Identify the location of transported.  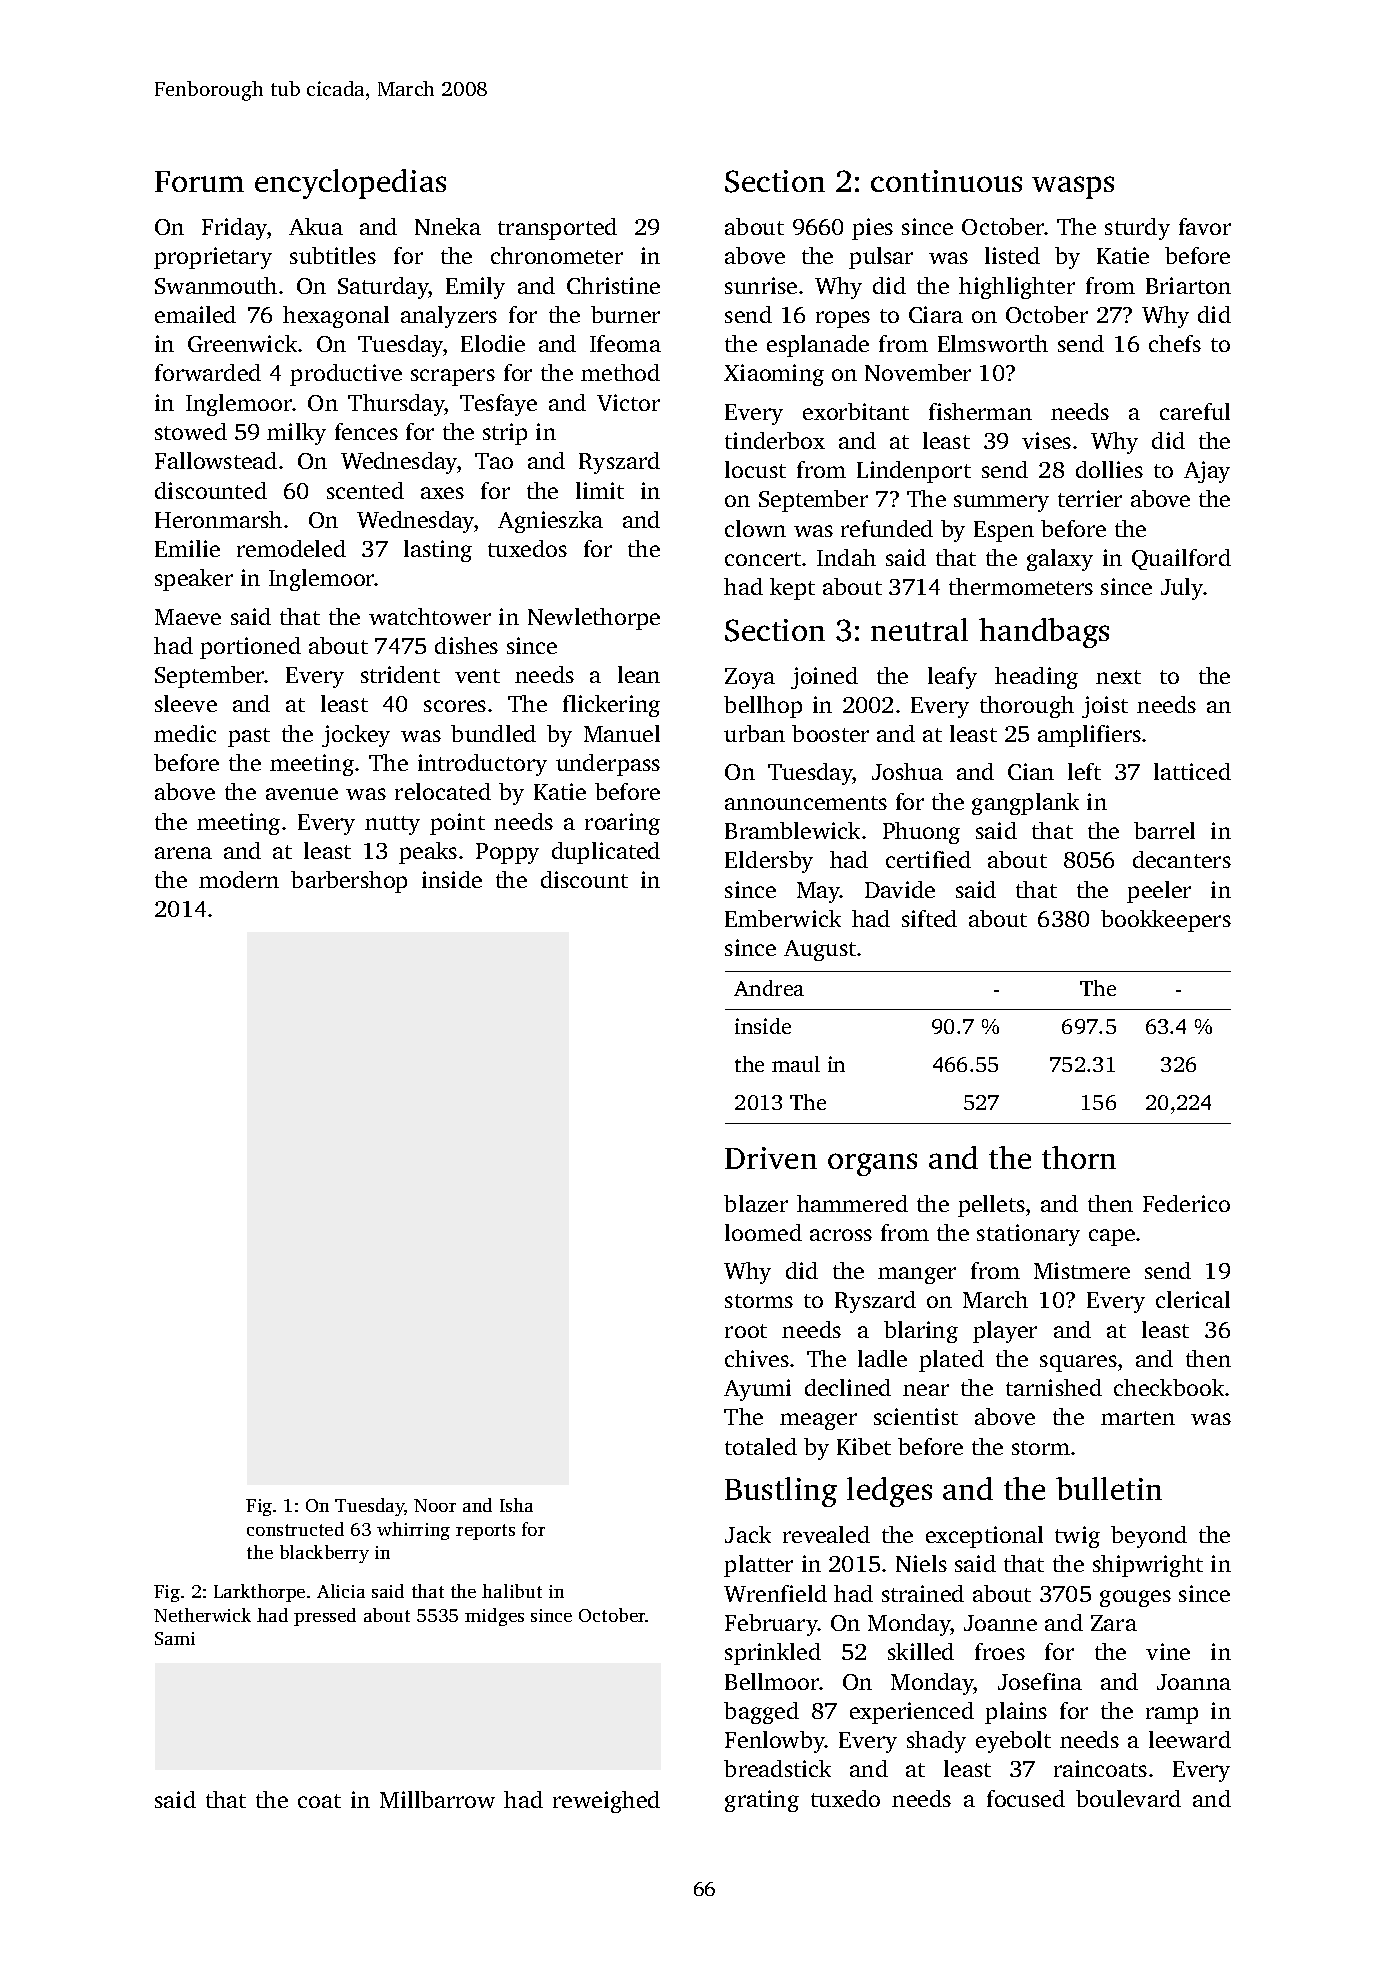
(557, 229).
